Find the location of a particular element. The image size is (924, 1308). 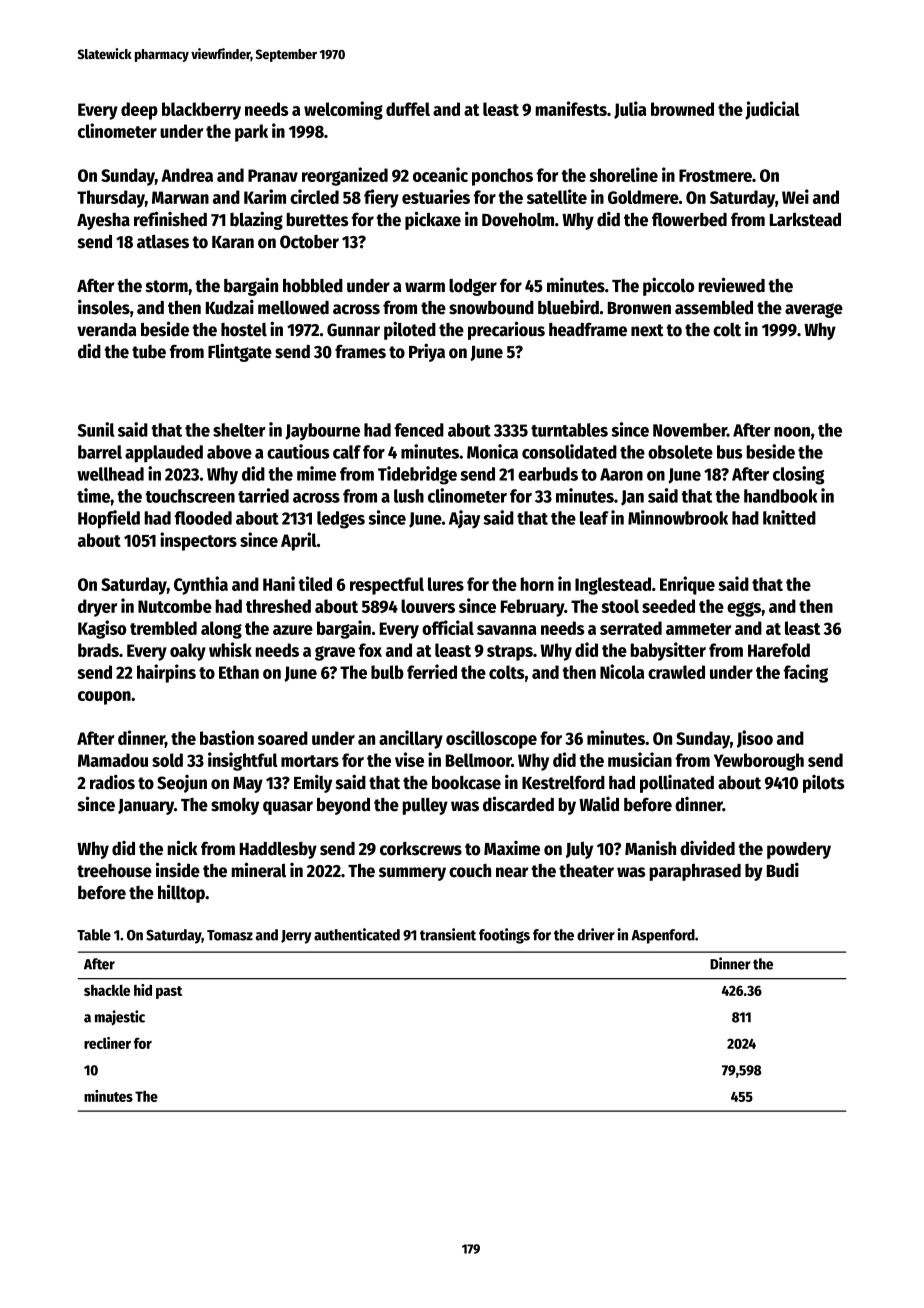

deep is located at coordinates (139, 111).
